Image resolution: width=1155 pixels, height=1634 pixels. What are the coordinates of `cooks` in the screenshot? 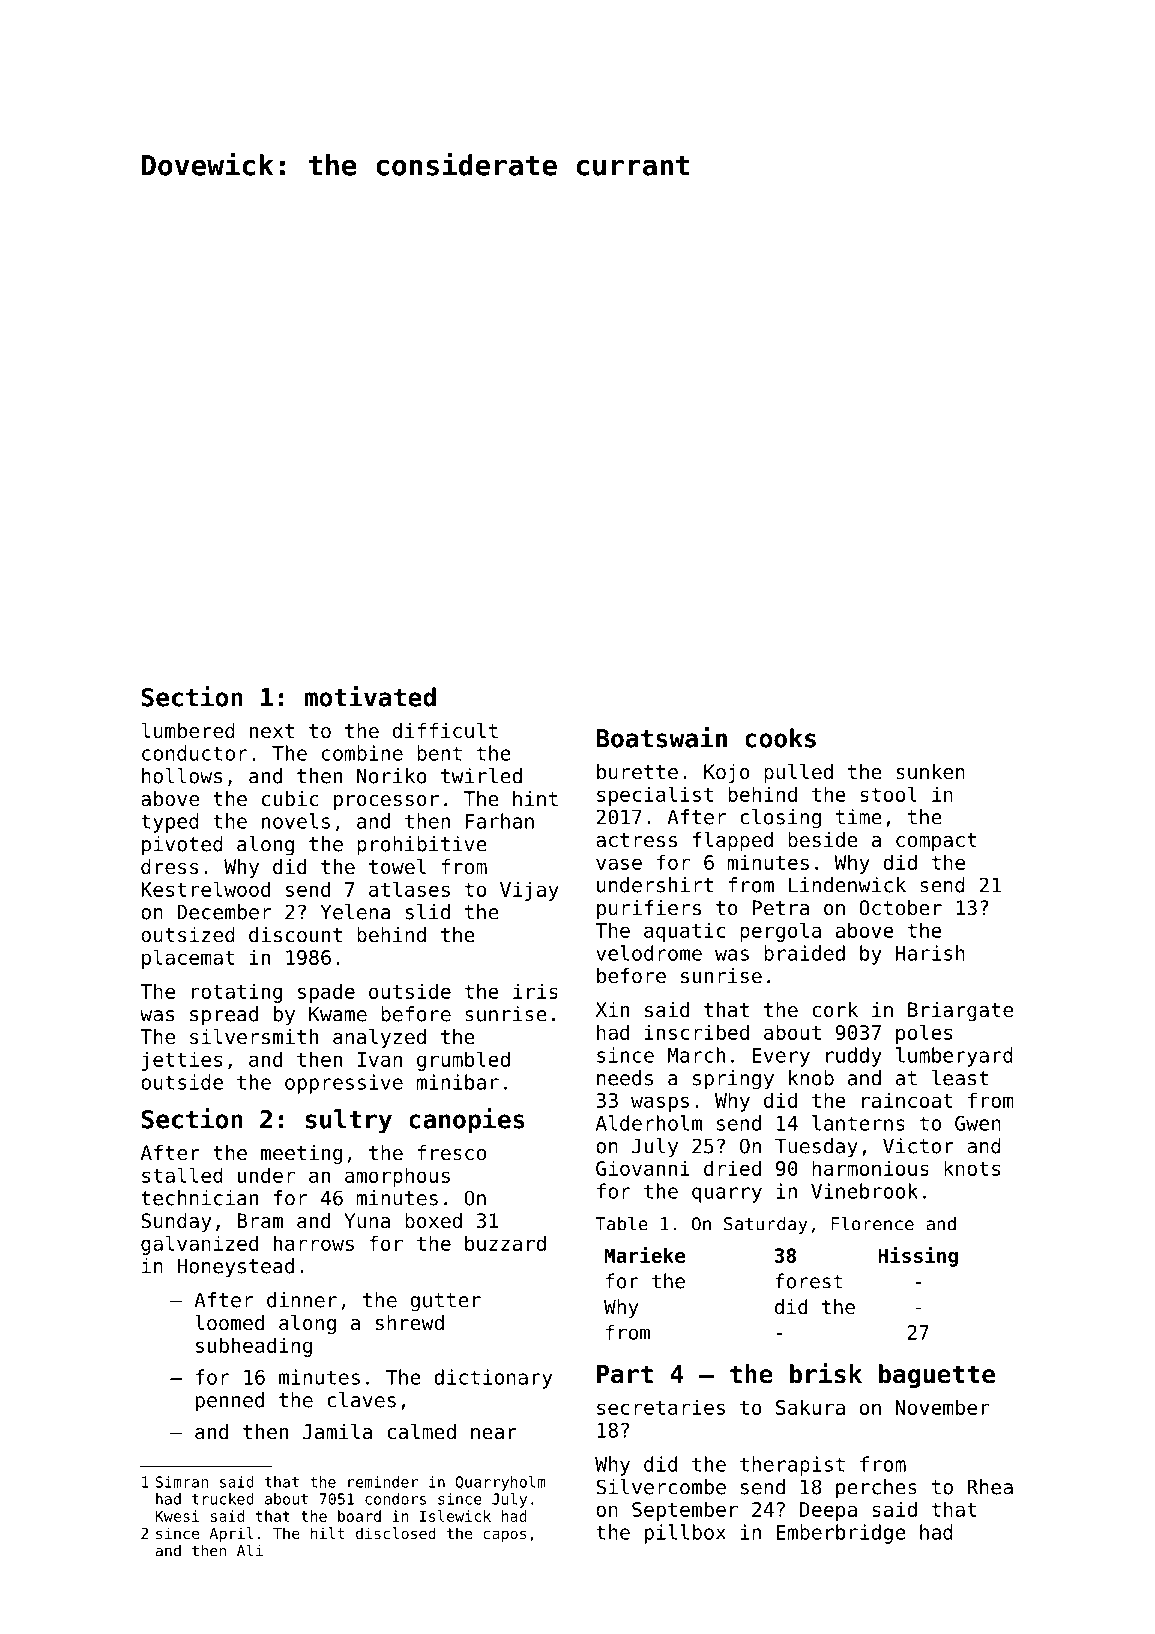 It's located at (780, 738).
